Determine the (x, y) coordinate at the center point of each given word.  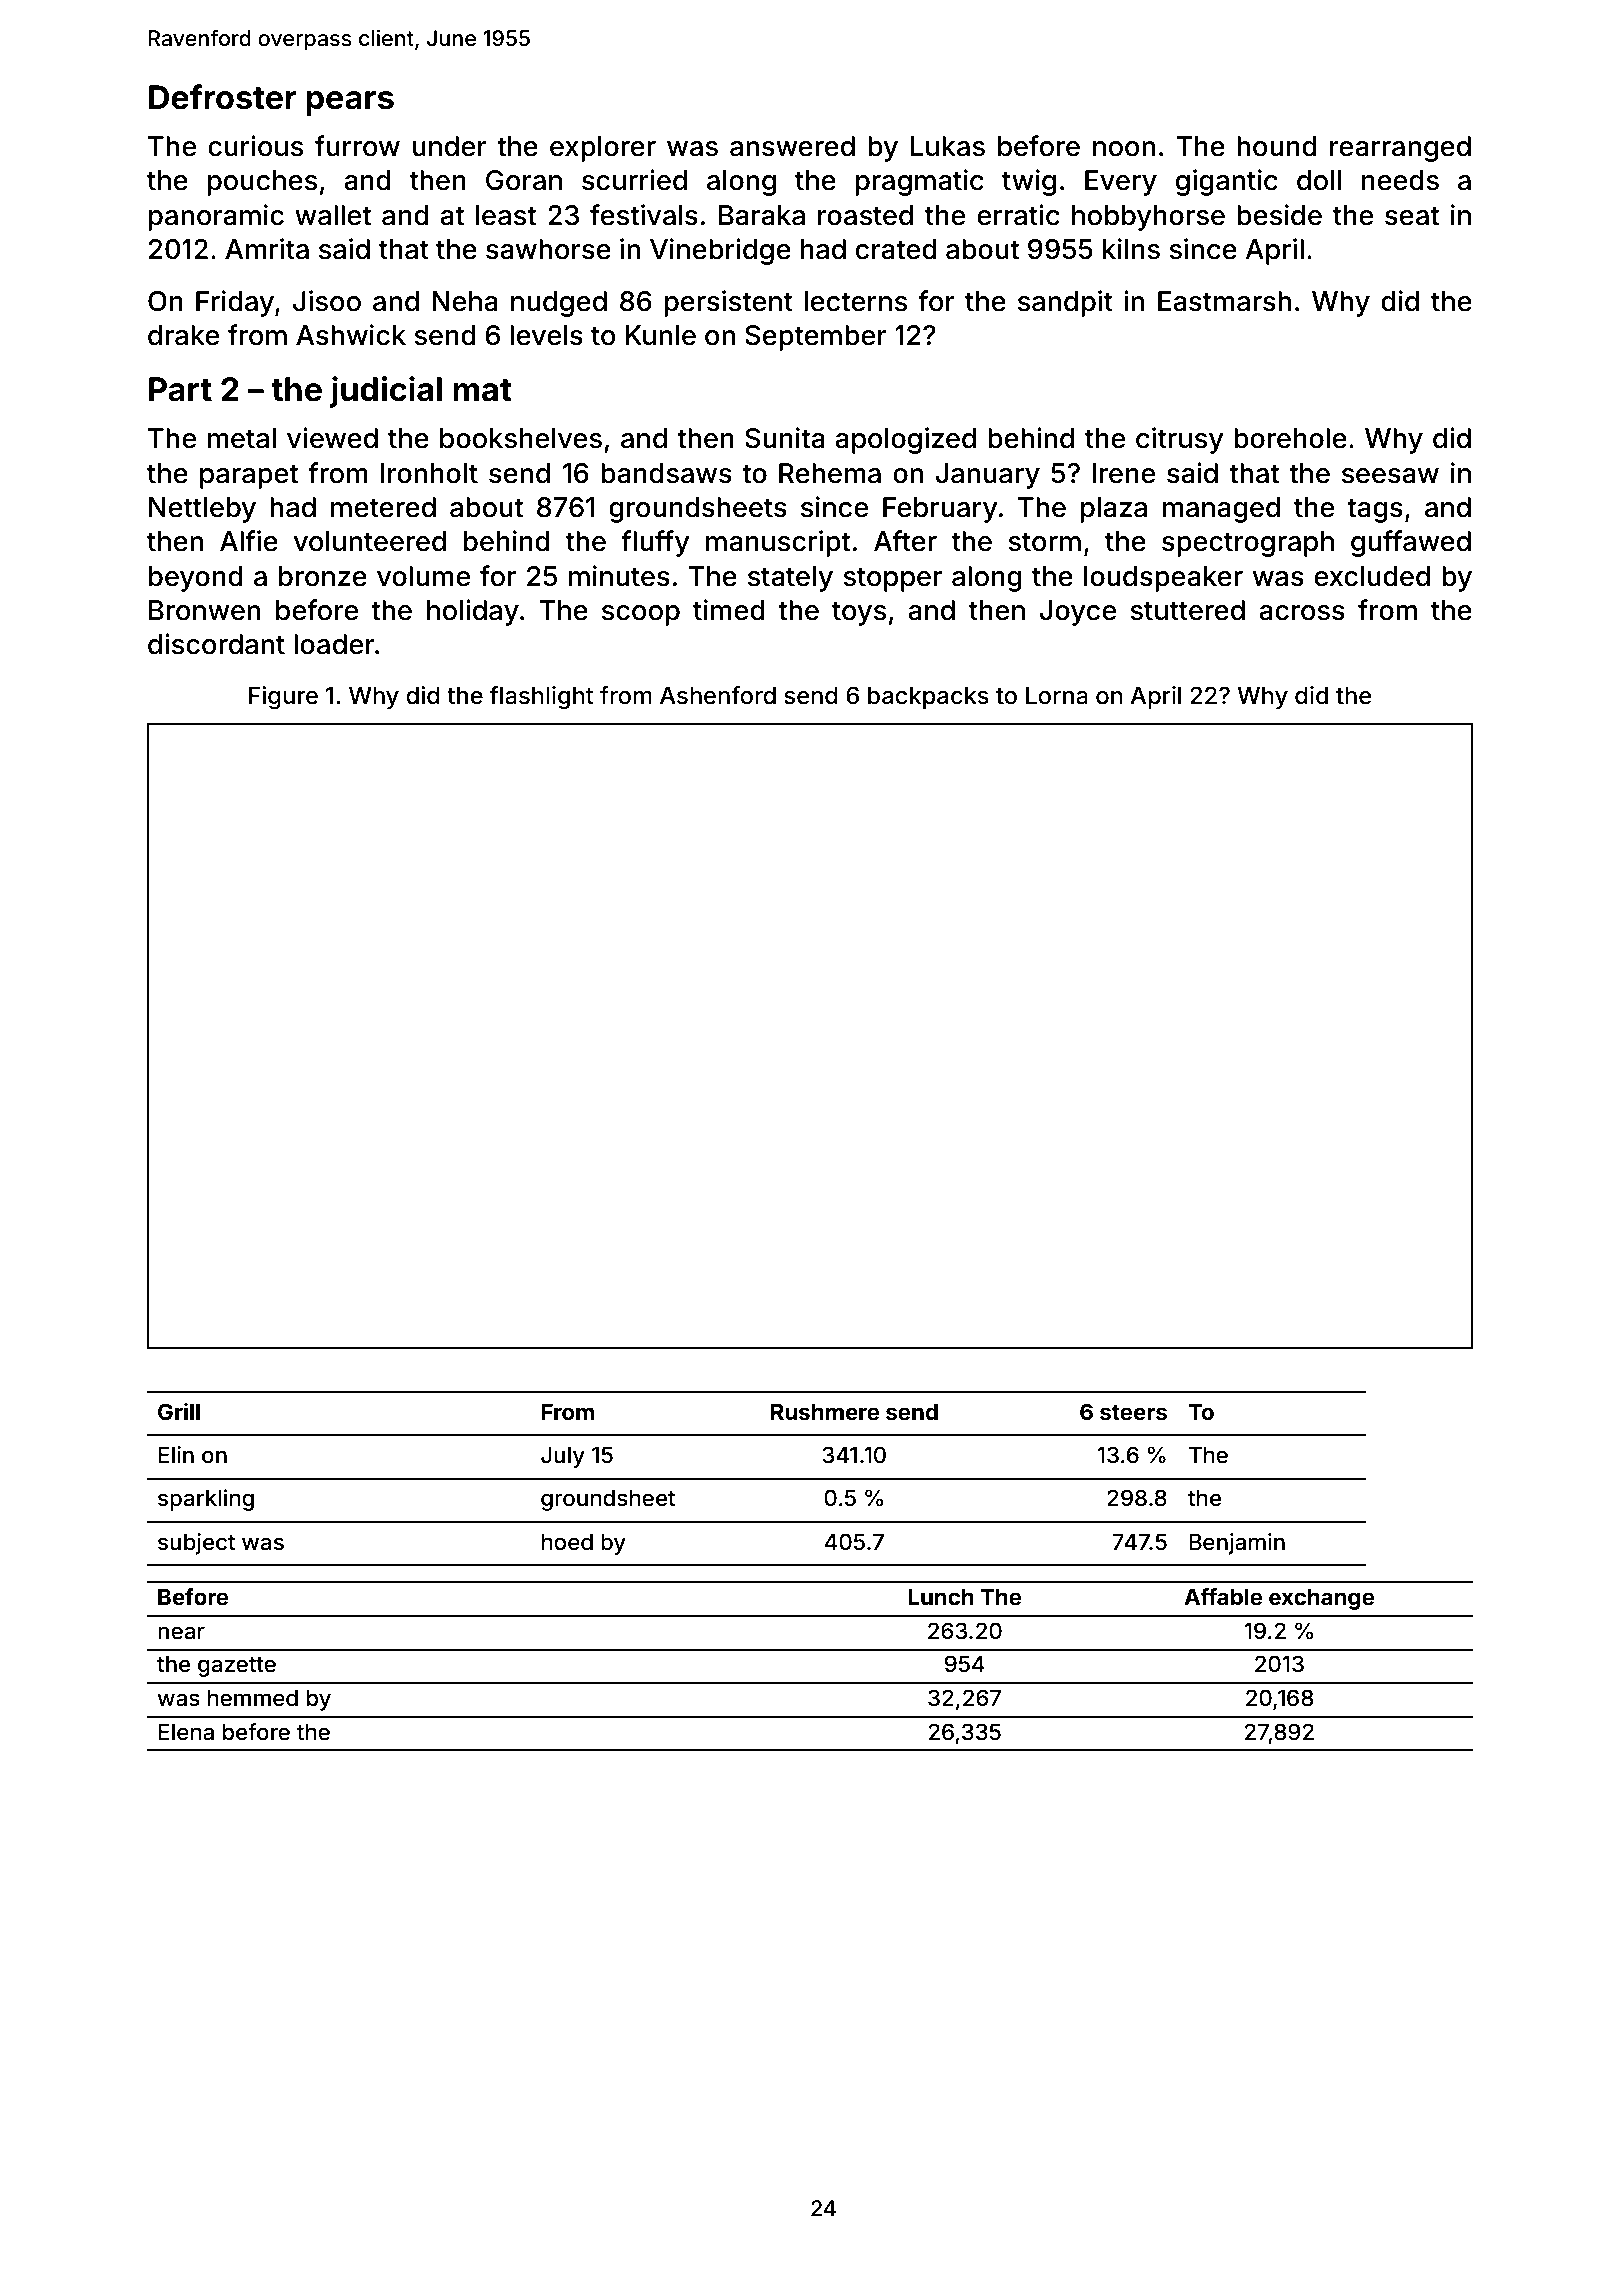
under (450, 146)
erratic (1018, 215)
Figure (283, 697)
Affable (1223, 1596)
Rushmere (825, 1411)
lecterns (856, 301)
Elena (186, 1732)
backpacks (928, 697)
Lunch (941, 1596)
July (563, 1457)
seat (1412, 216)
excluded (1372, 576)
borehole (1290, 438)
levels (546, 335)
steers (1133, 1412)
